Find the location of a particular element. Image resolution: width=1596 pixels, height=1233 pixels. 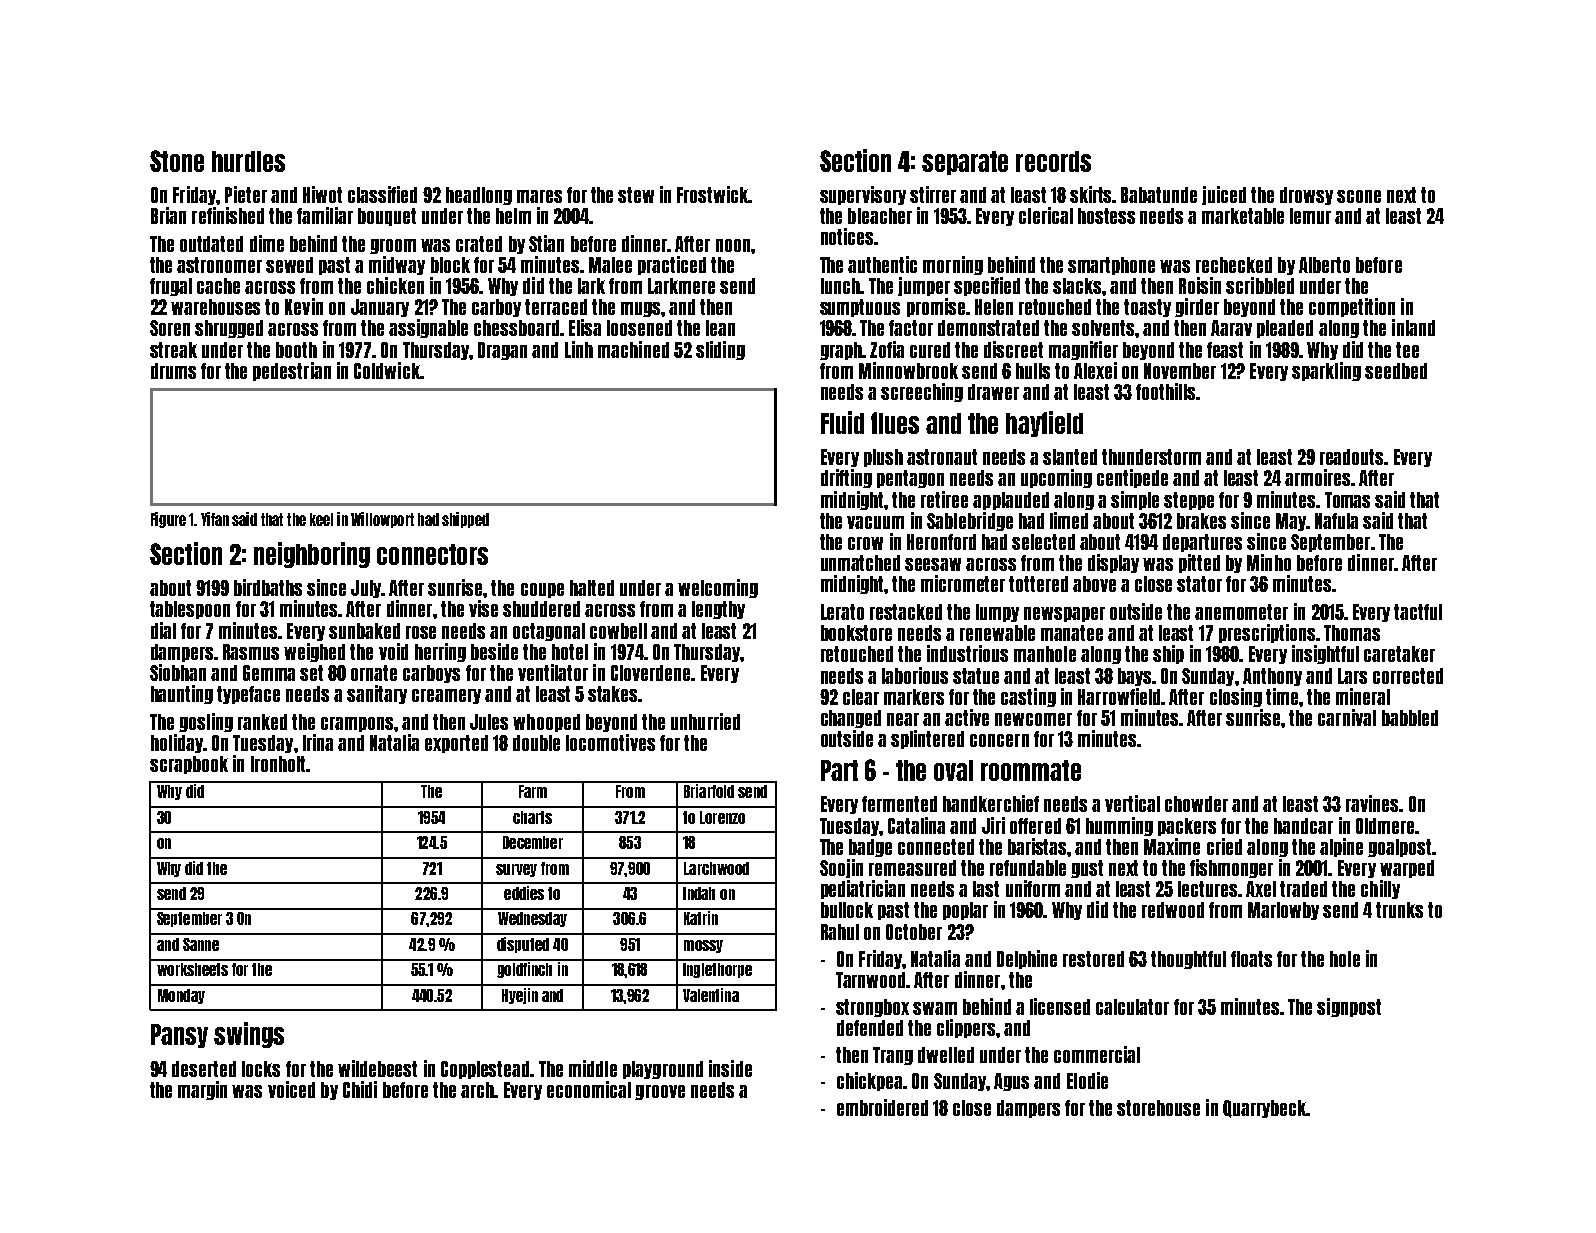

October is located at coordinates (914, 932).
